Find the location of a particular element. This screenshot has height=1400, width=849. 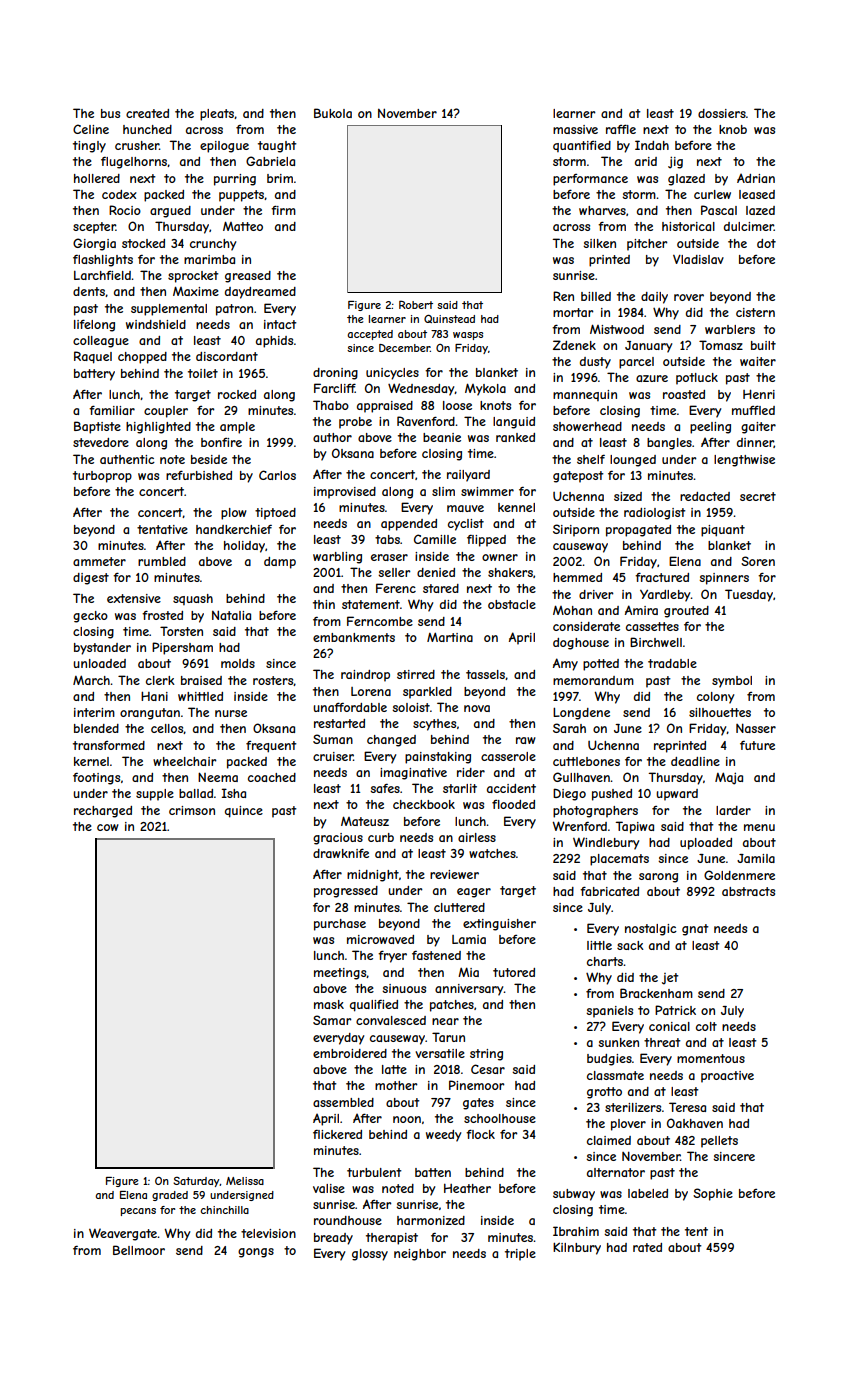

kernel is located at coordinates (91, 761).
